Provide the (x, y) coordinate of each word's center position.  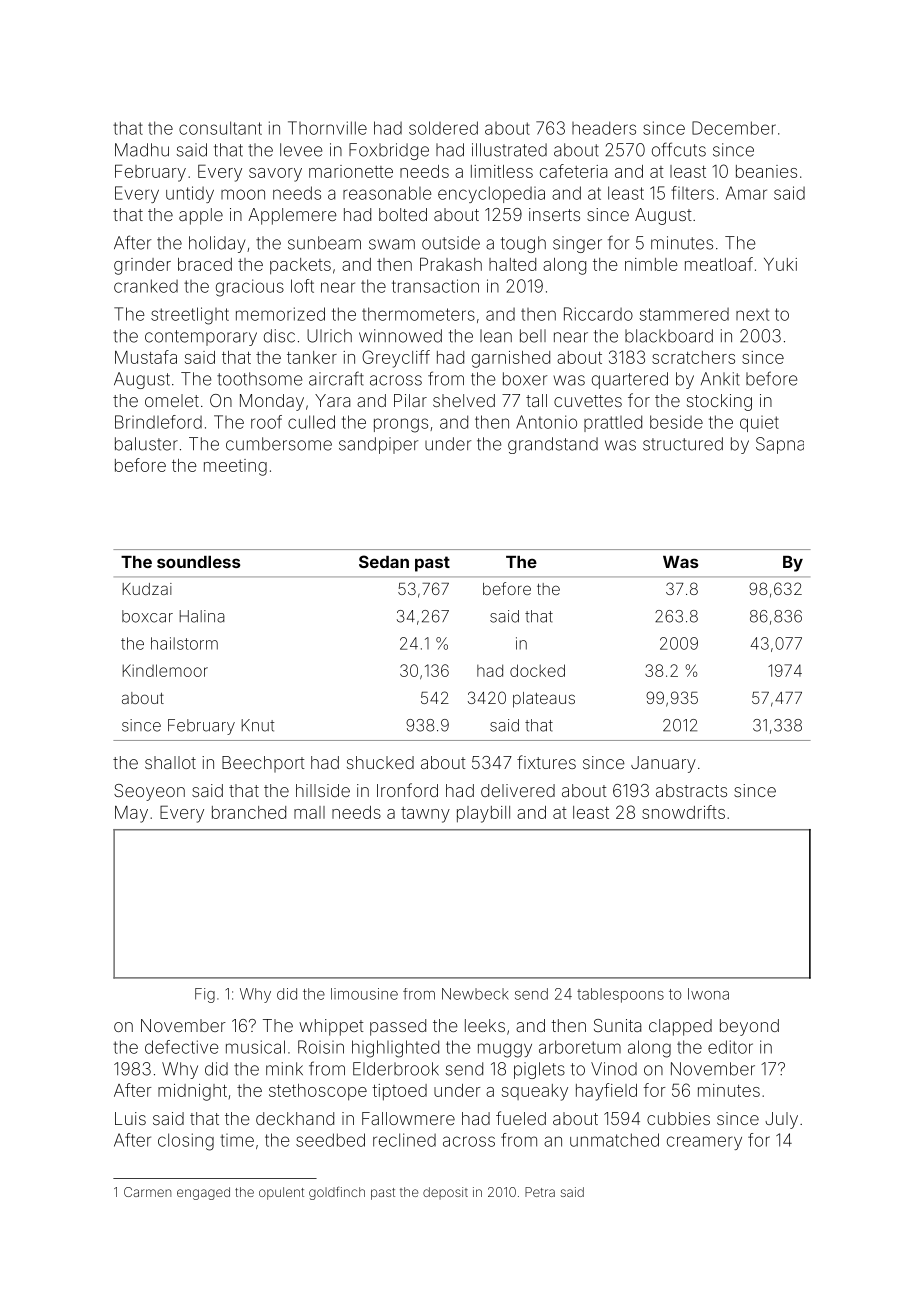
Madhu (142, 150)
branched (249, 812)
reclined (404, 1140)
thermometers (418, 314)
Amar (746, 193)
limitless (502, 171)
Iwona (708, 994)
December (734, 128)
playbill (483, 814)
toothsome (259, 379)
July (781, 1120)
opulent (281, 1193)
